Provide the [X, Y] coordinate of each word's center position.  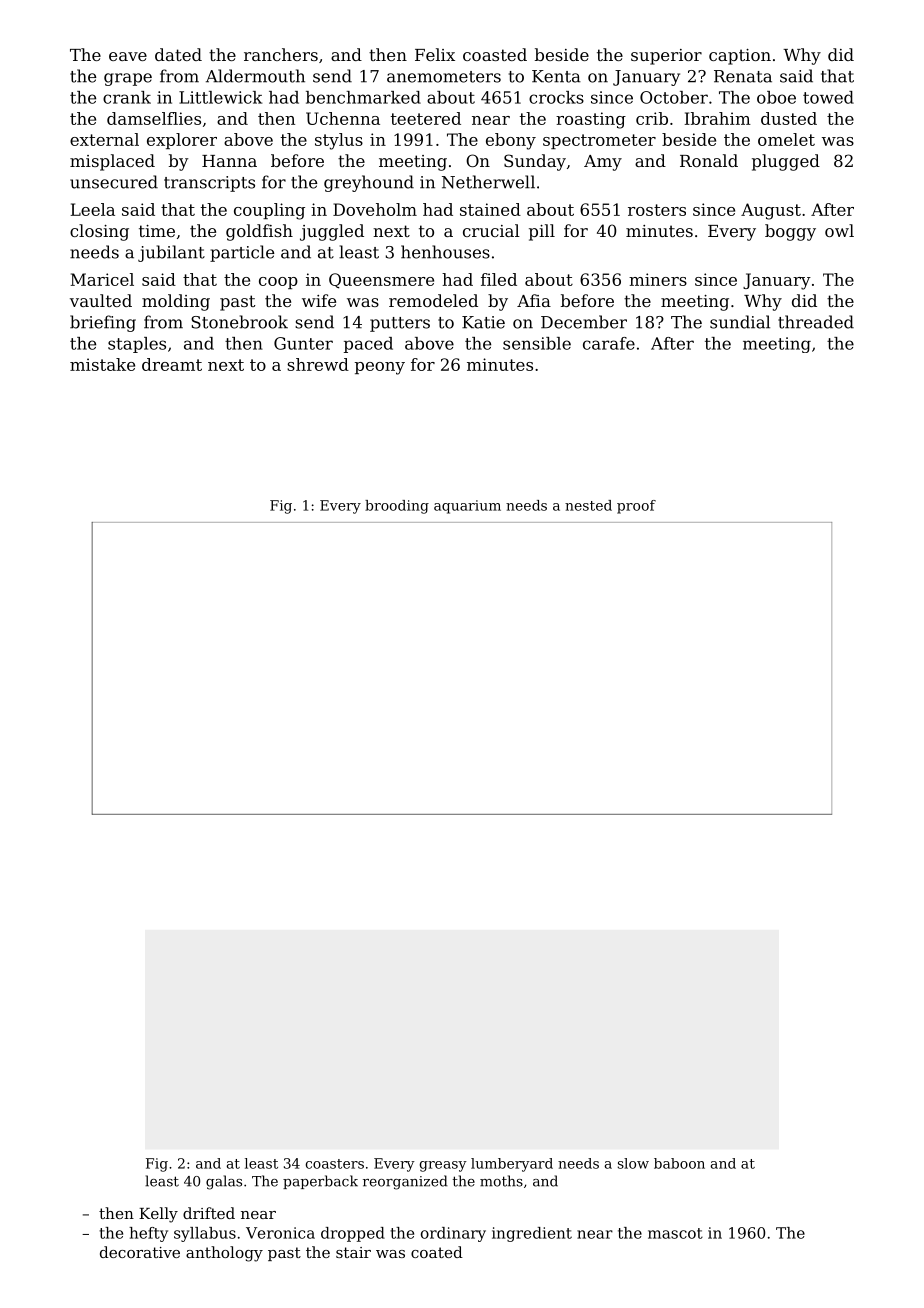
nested [588, 505]
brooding [397, 507]
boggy [790, 232]
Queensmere [381, 281]
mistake [102, 364]
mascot [675, 1233]
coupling [269, 211]
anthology [224, 1254]
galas [224, 1182]
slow [633, 1163]
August [771, 211]
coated [437, 1252]
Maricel [102, 279]
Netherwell [488, 182]
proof [636, 507]
